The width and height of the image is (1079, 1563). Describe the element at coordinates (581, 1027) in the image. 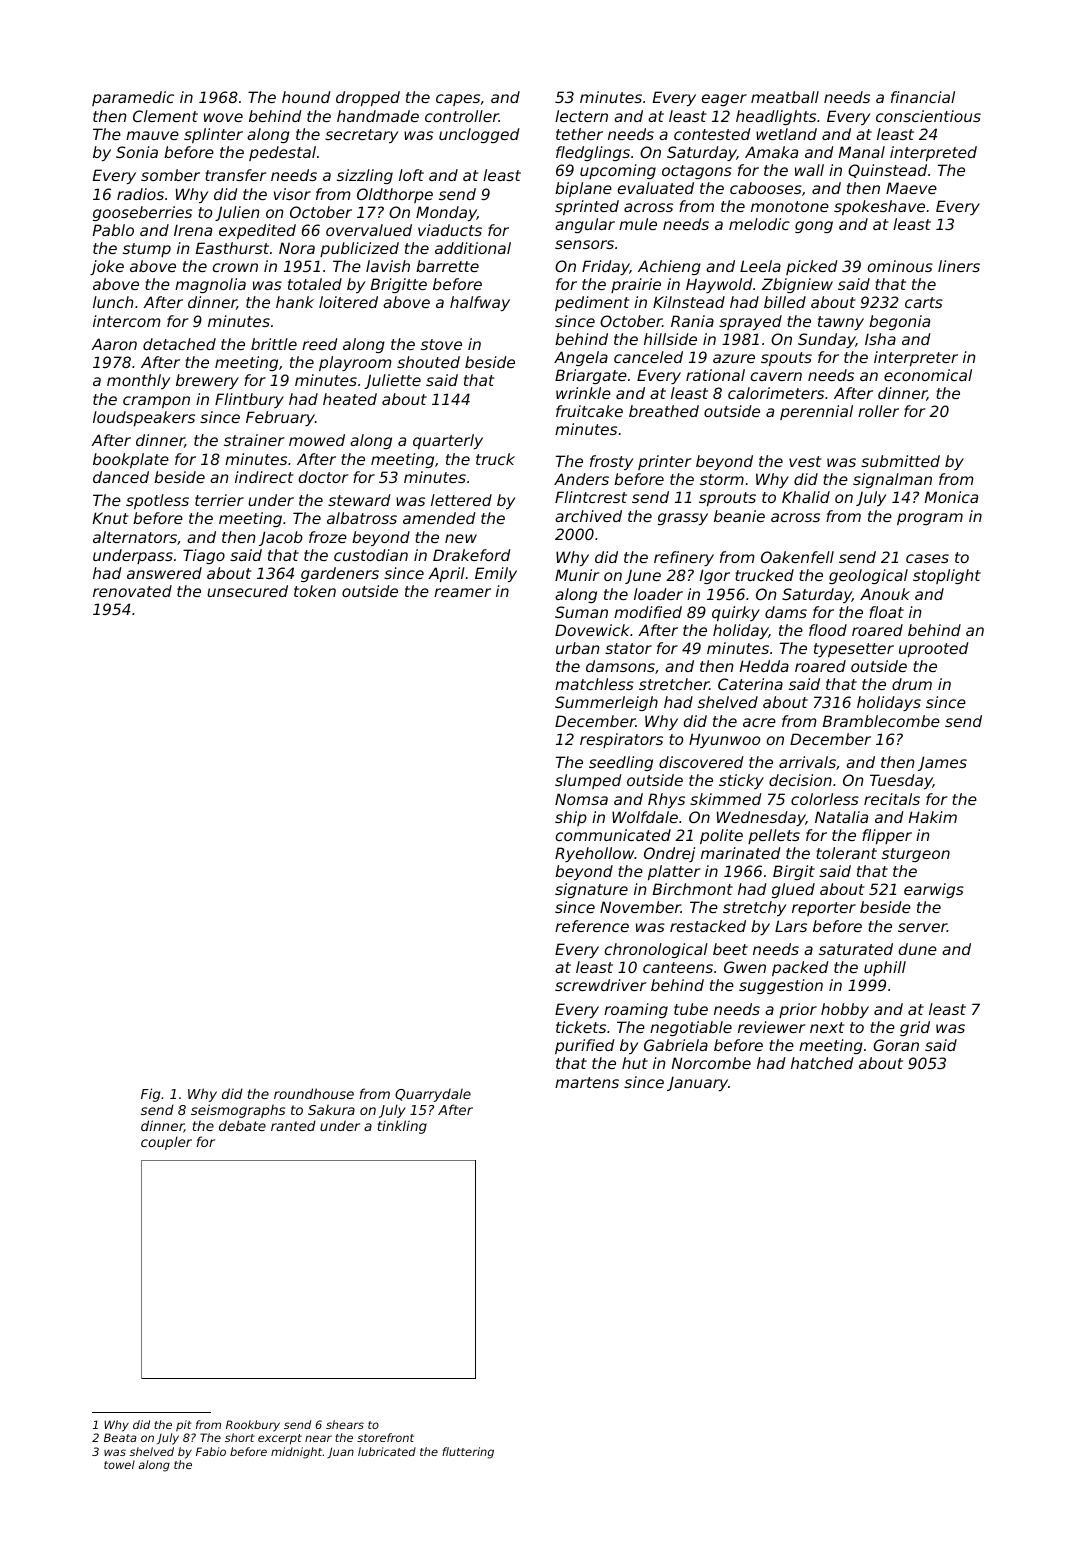

I see `tickets` at that location.
